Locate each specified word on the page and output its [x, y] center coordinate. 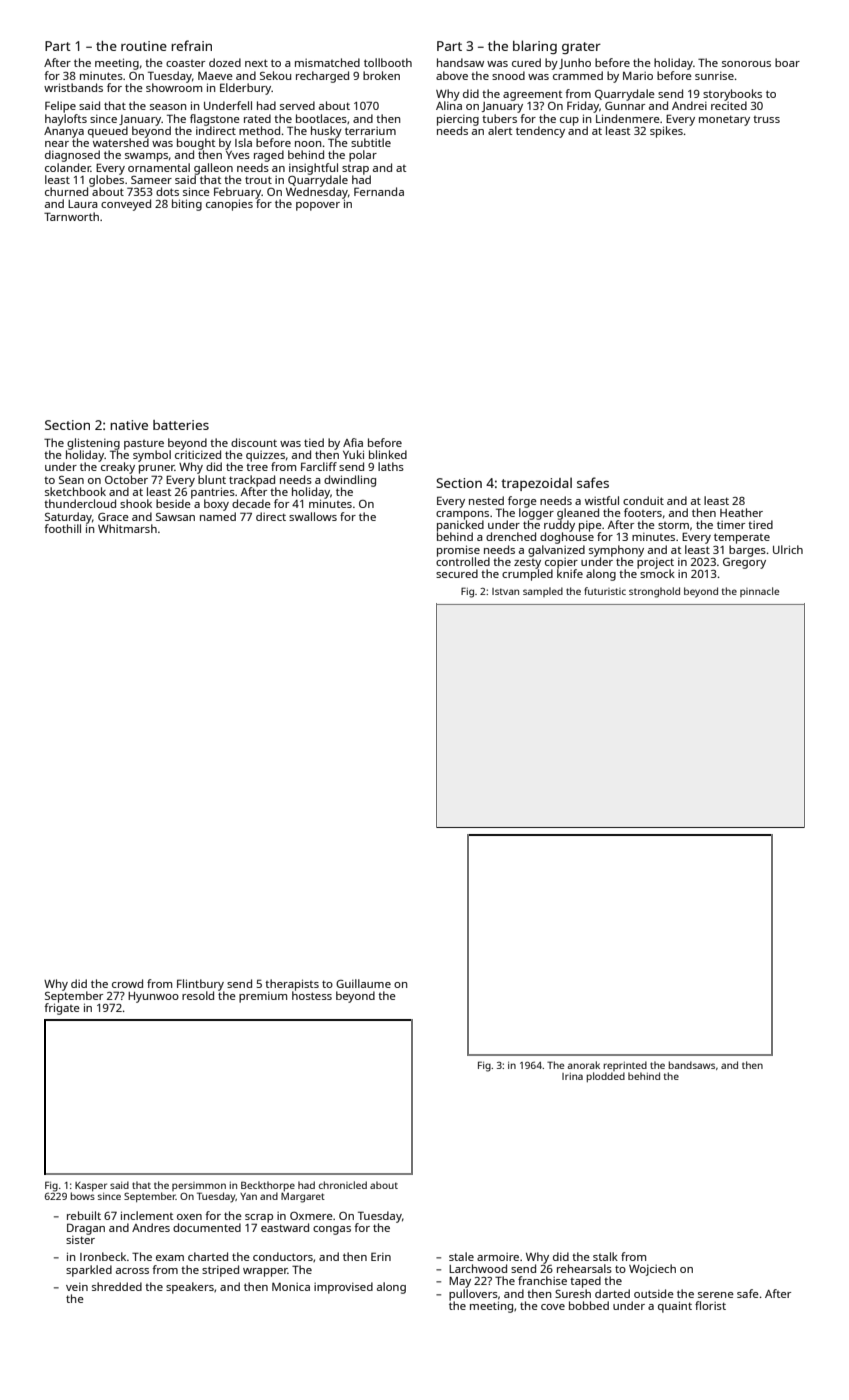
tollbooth [388, 62]
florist [710, 1305]
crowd [127, 983]
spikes [666, 132]
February [237, 193]
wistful [602, 500]
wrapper [265, 1272]
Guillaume [363, 983]
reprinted [625, 1066]
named [218, 516]
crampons [462, 515]
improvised [343, 1288]
